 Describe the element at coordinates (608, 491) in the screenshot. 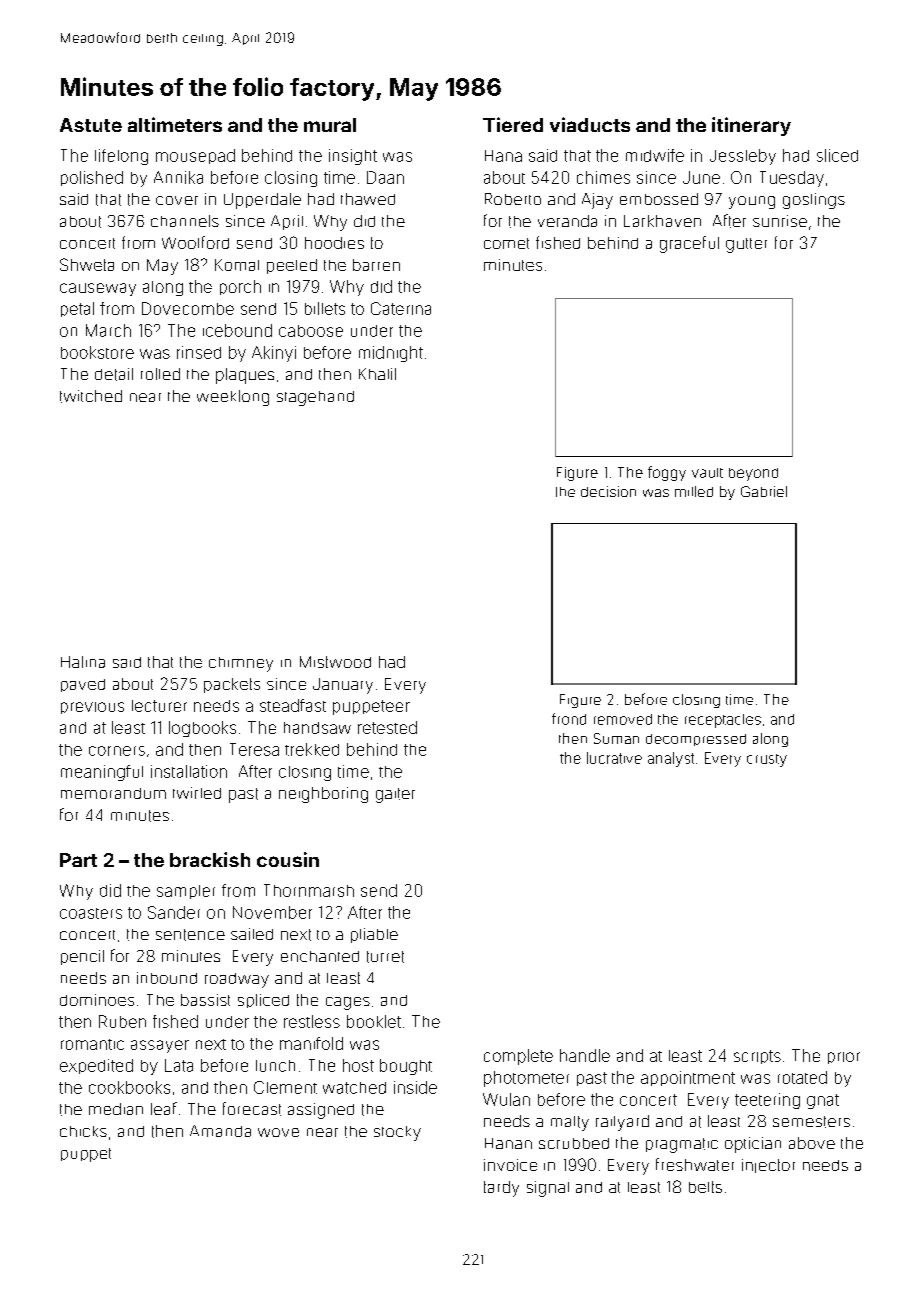

I see `decision` at that location.
